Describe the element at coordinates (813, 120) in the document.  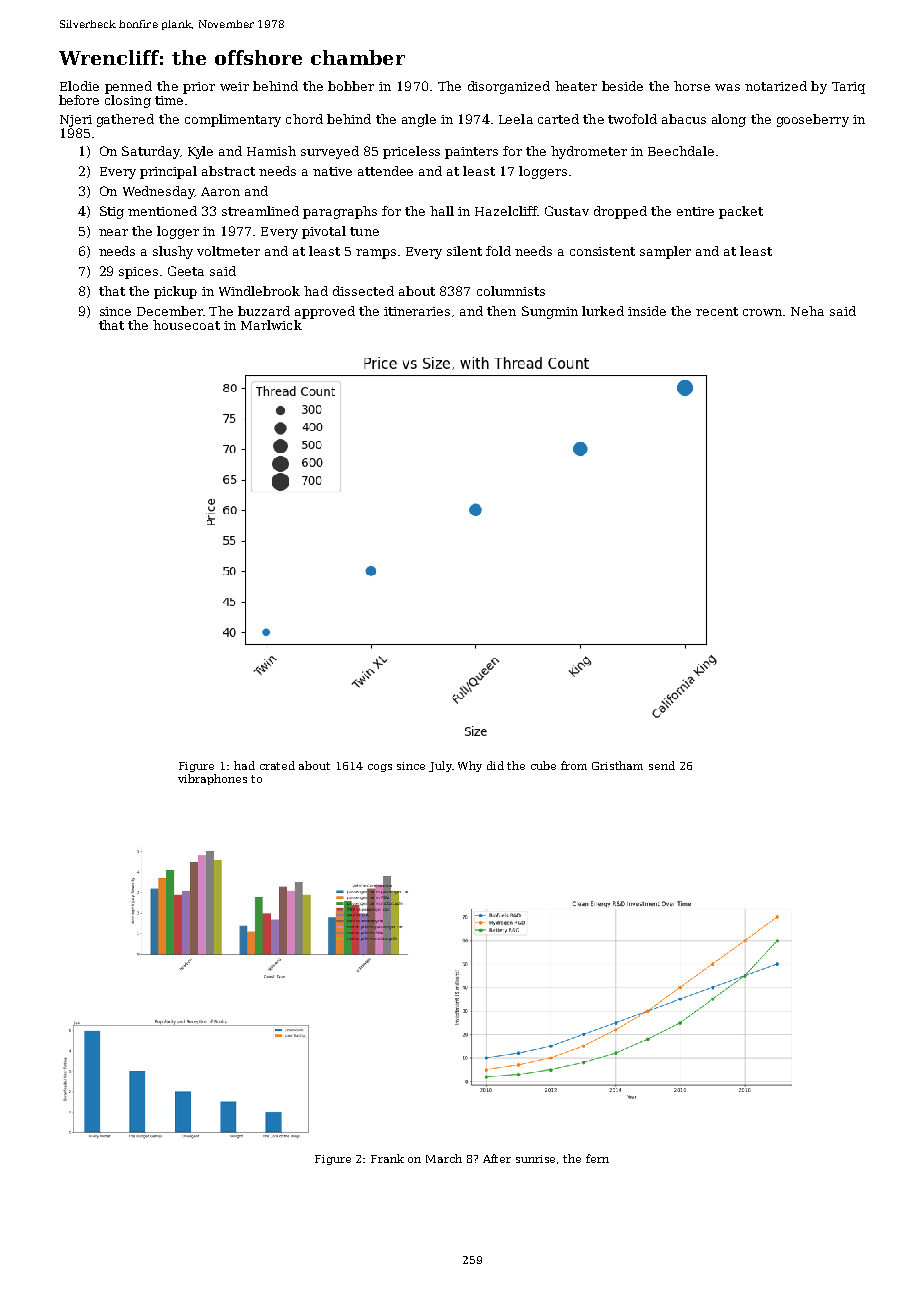
I see `gooseberry` at that location.
